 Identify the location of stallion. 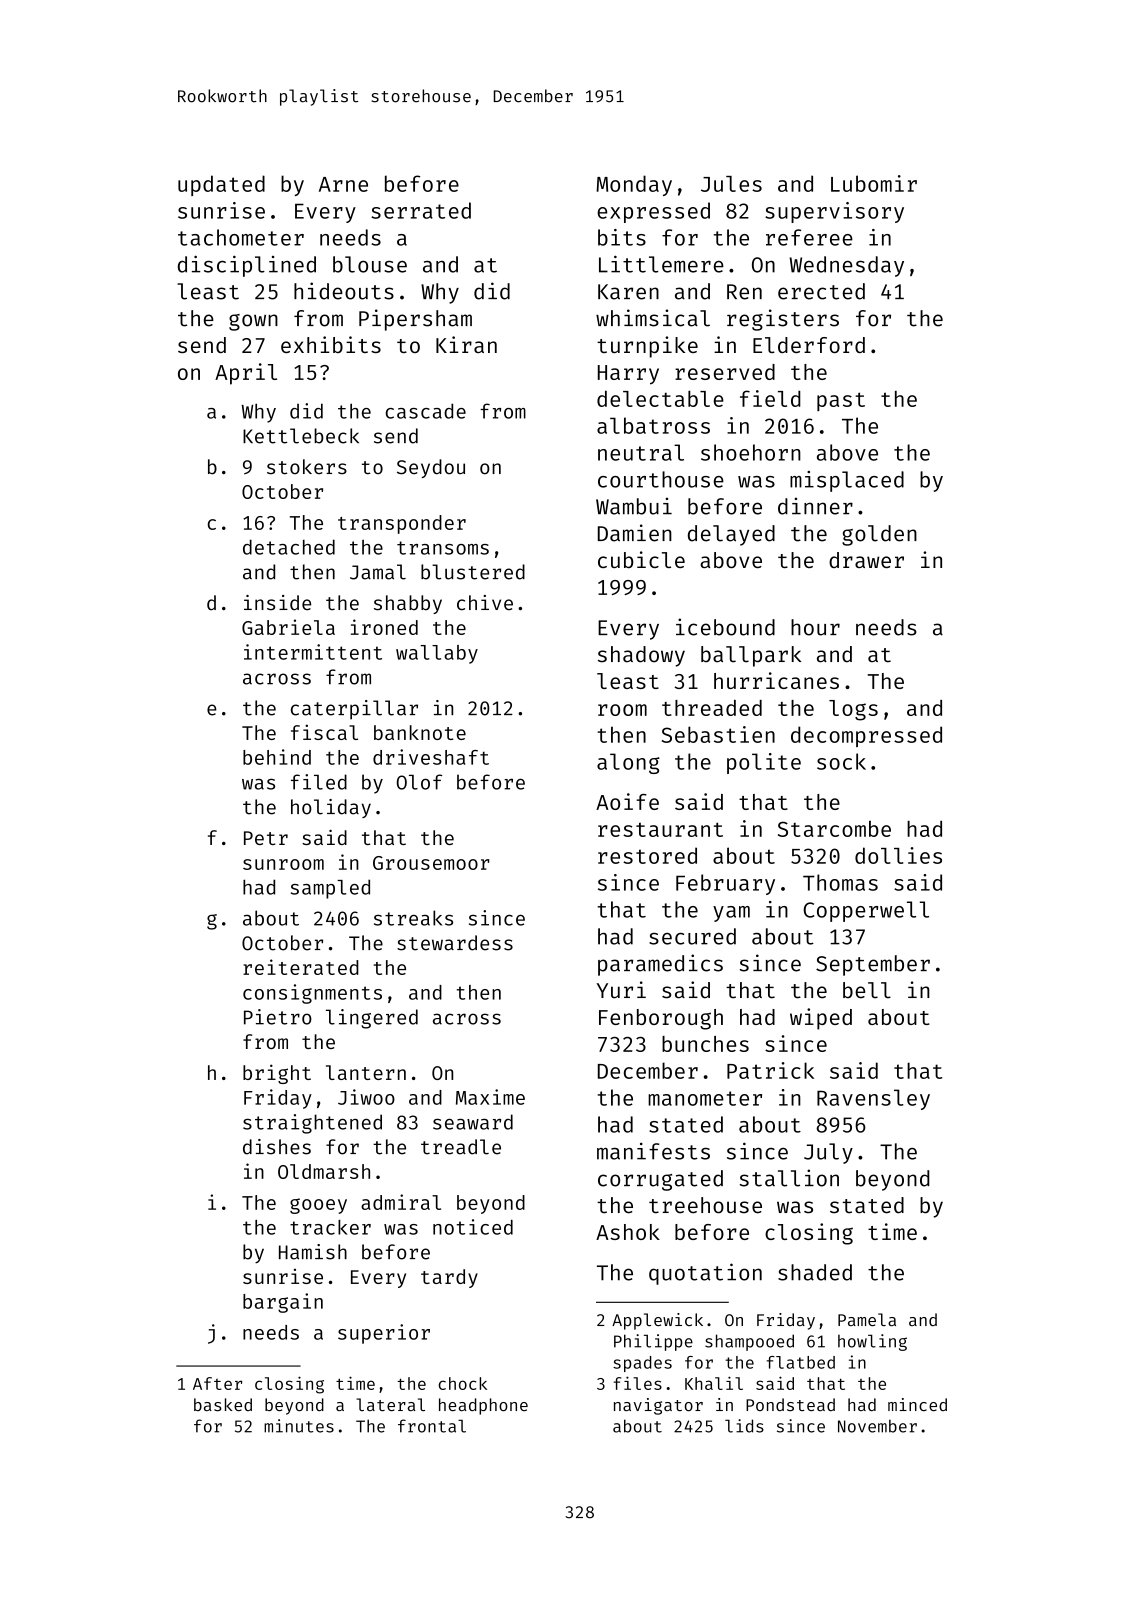
(789, 1178).
